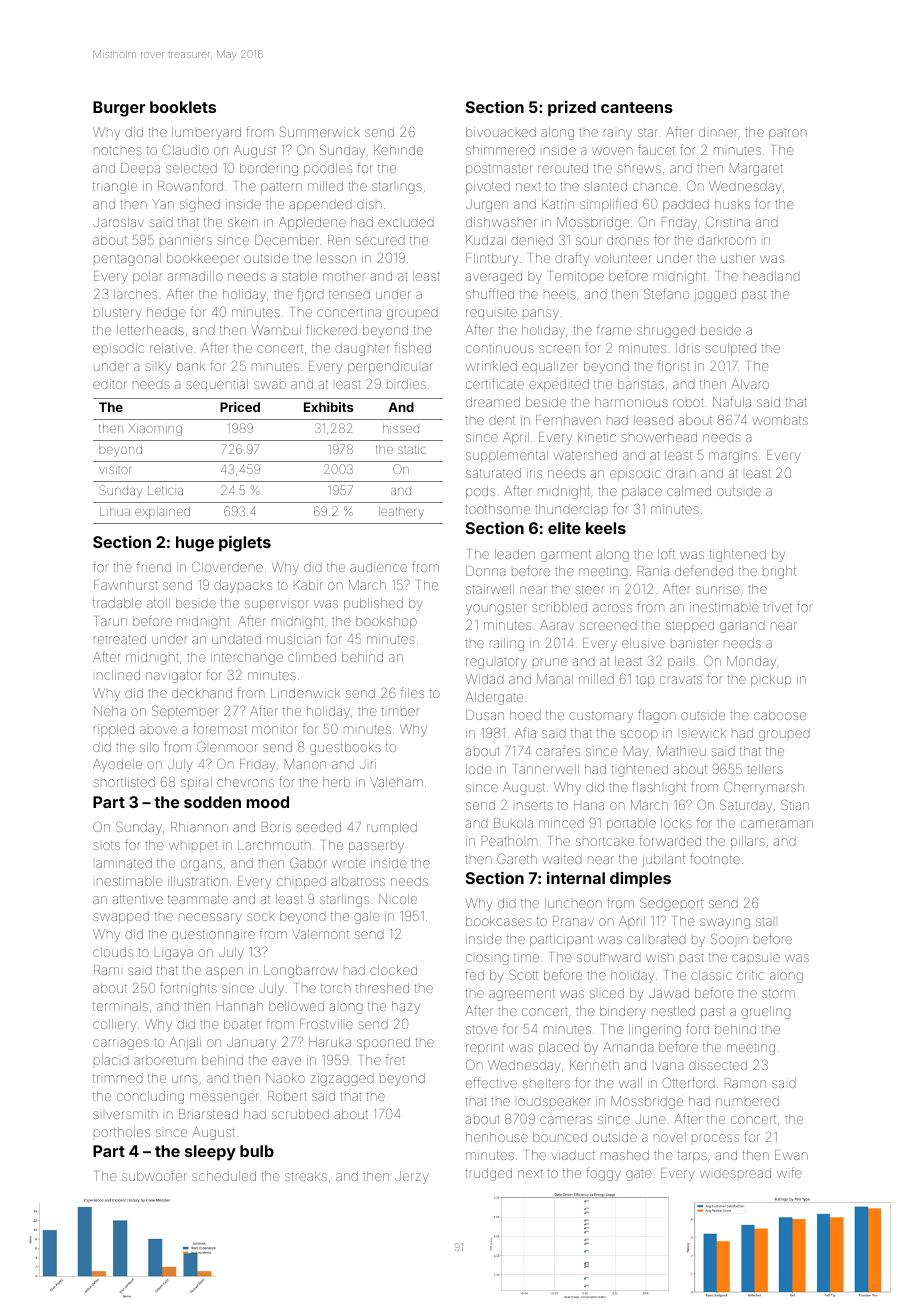 The image size is (908, 1316). Describe the element at coordinates (320, 131) in the image. I see `Summerwick` at that location.
